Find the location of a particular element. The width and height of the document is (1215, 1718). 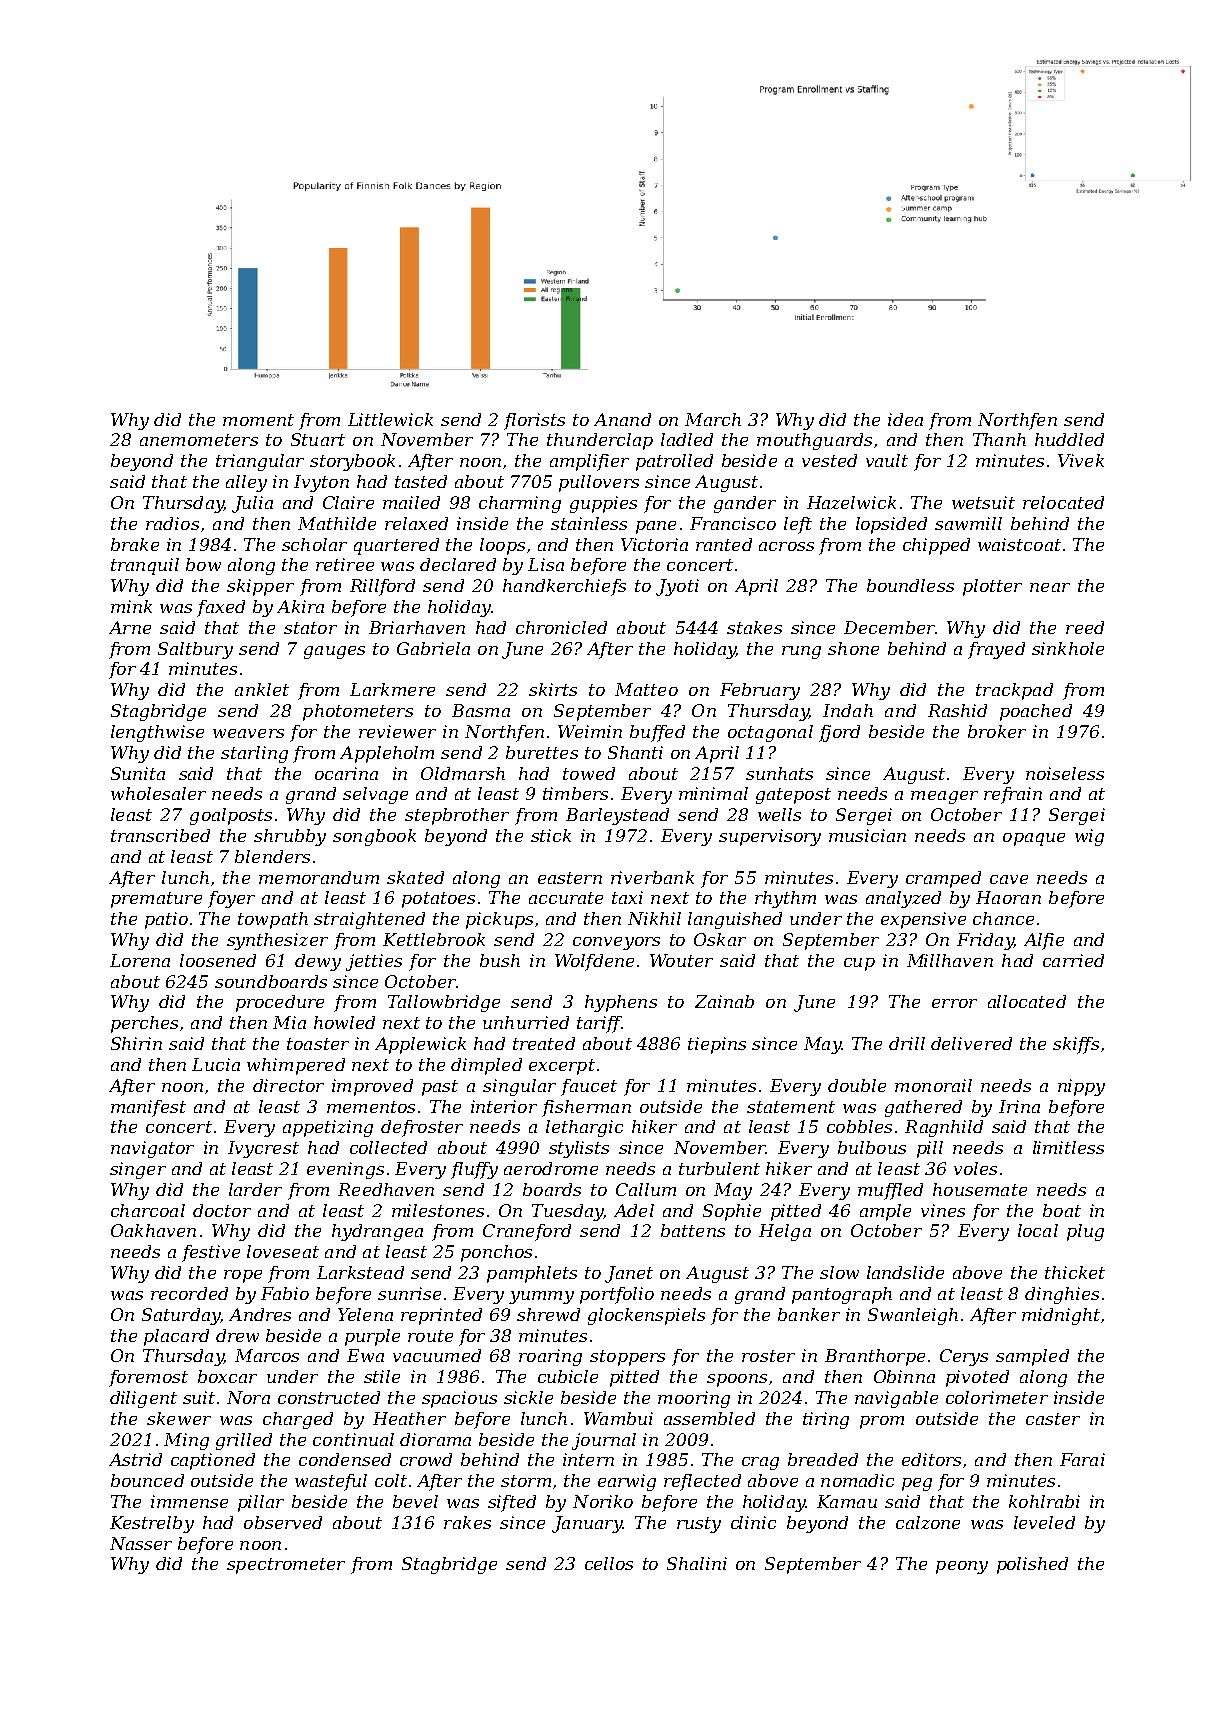

Matteo is located at coordinates (646, 689).
